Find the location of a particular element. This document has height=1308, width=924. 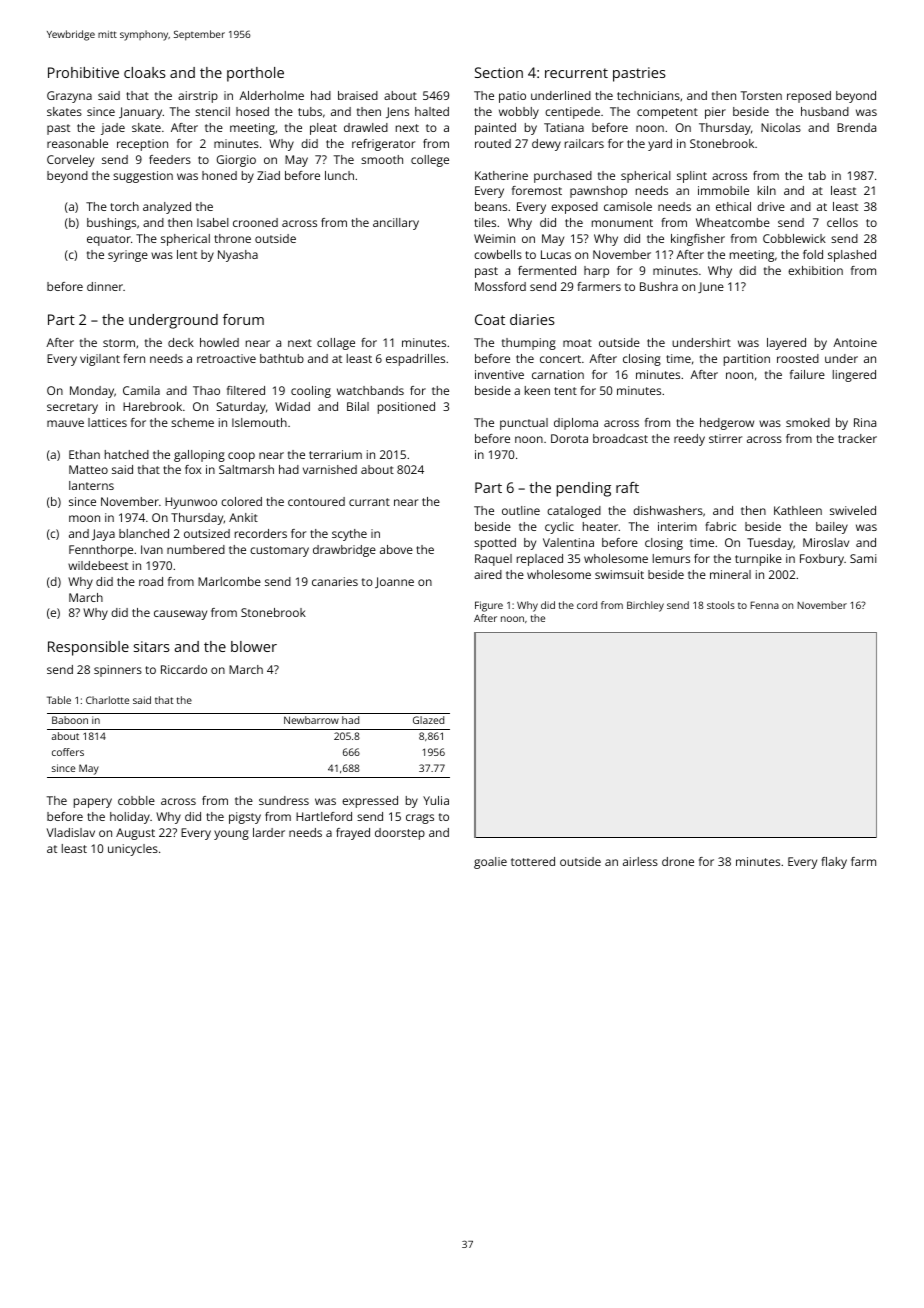

espadrilles is located at coordinates (415, 360).
